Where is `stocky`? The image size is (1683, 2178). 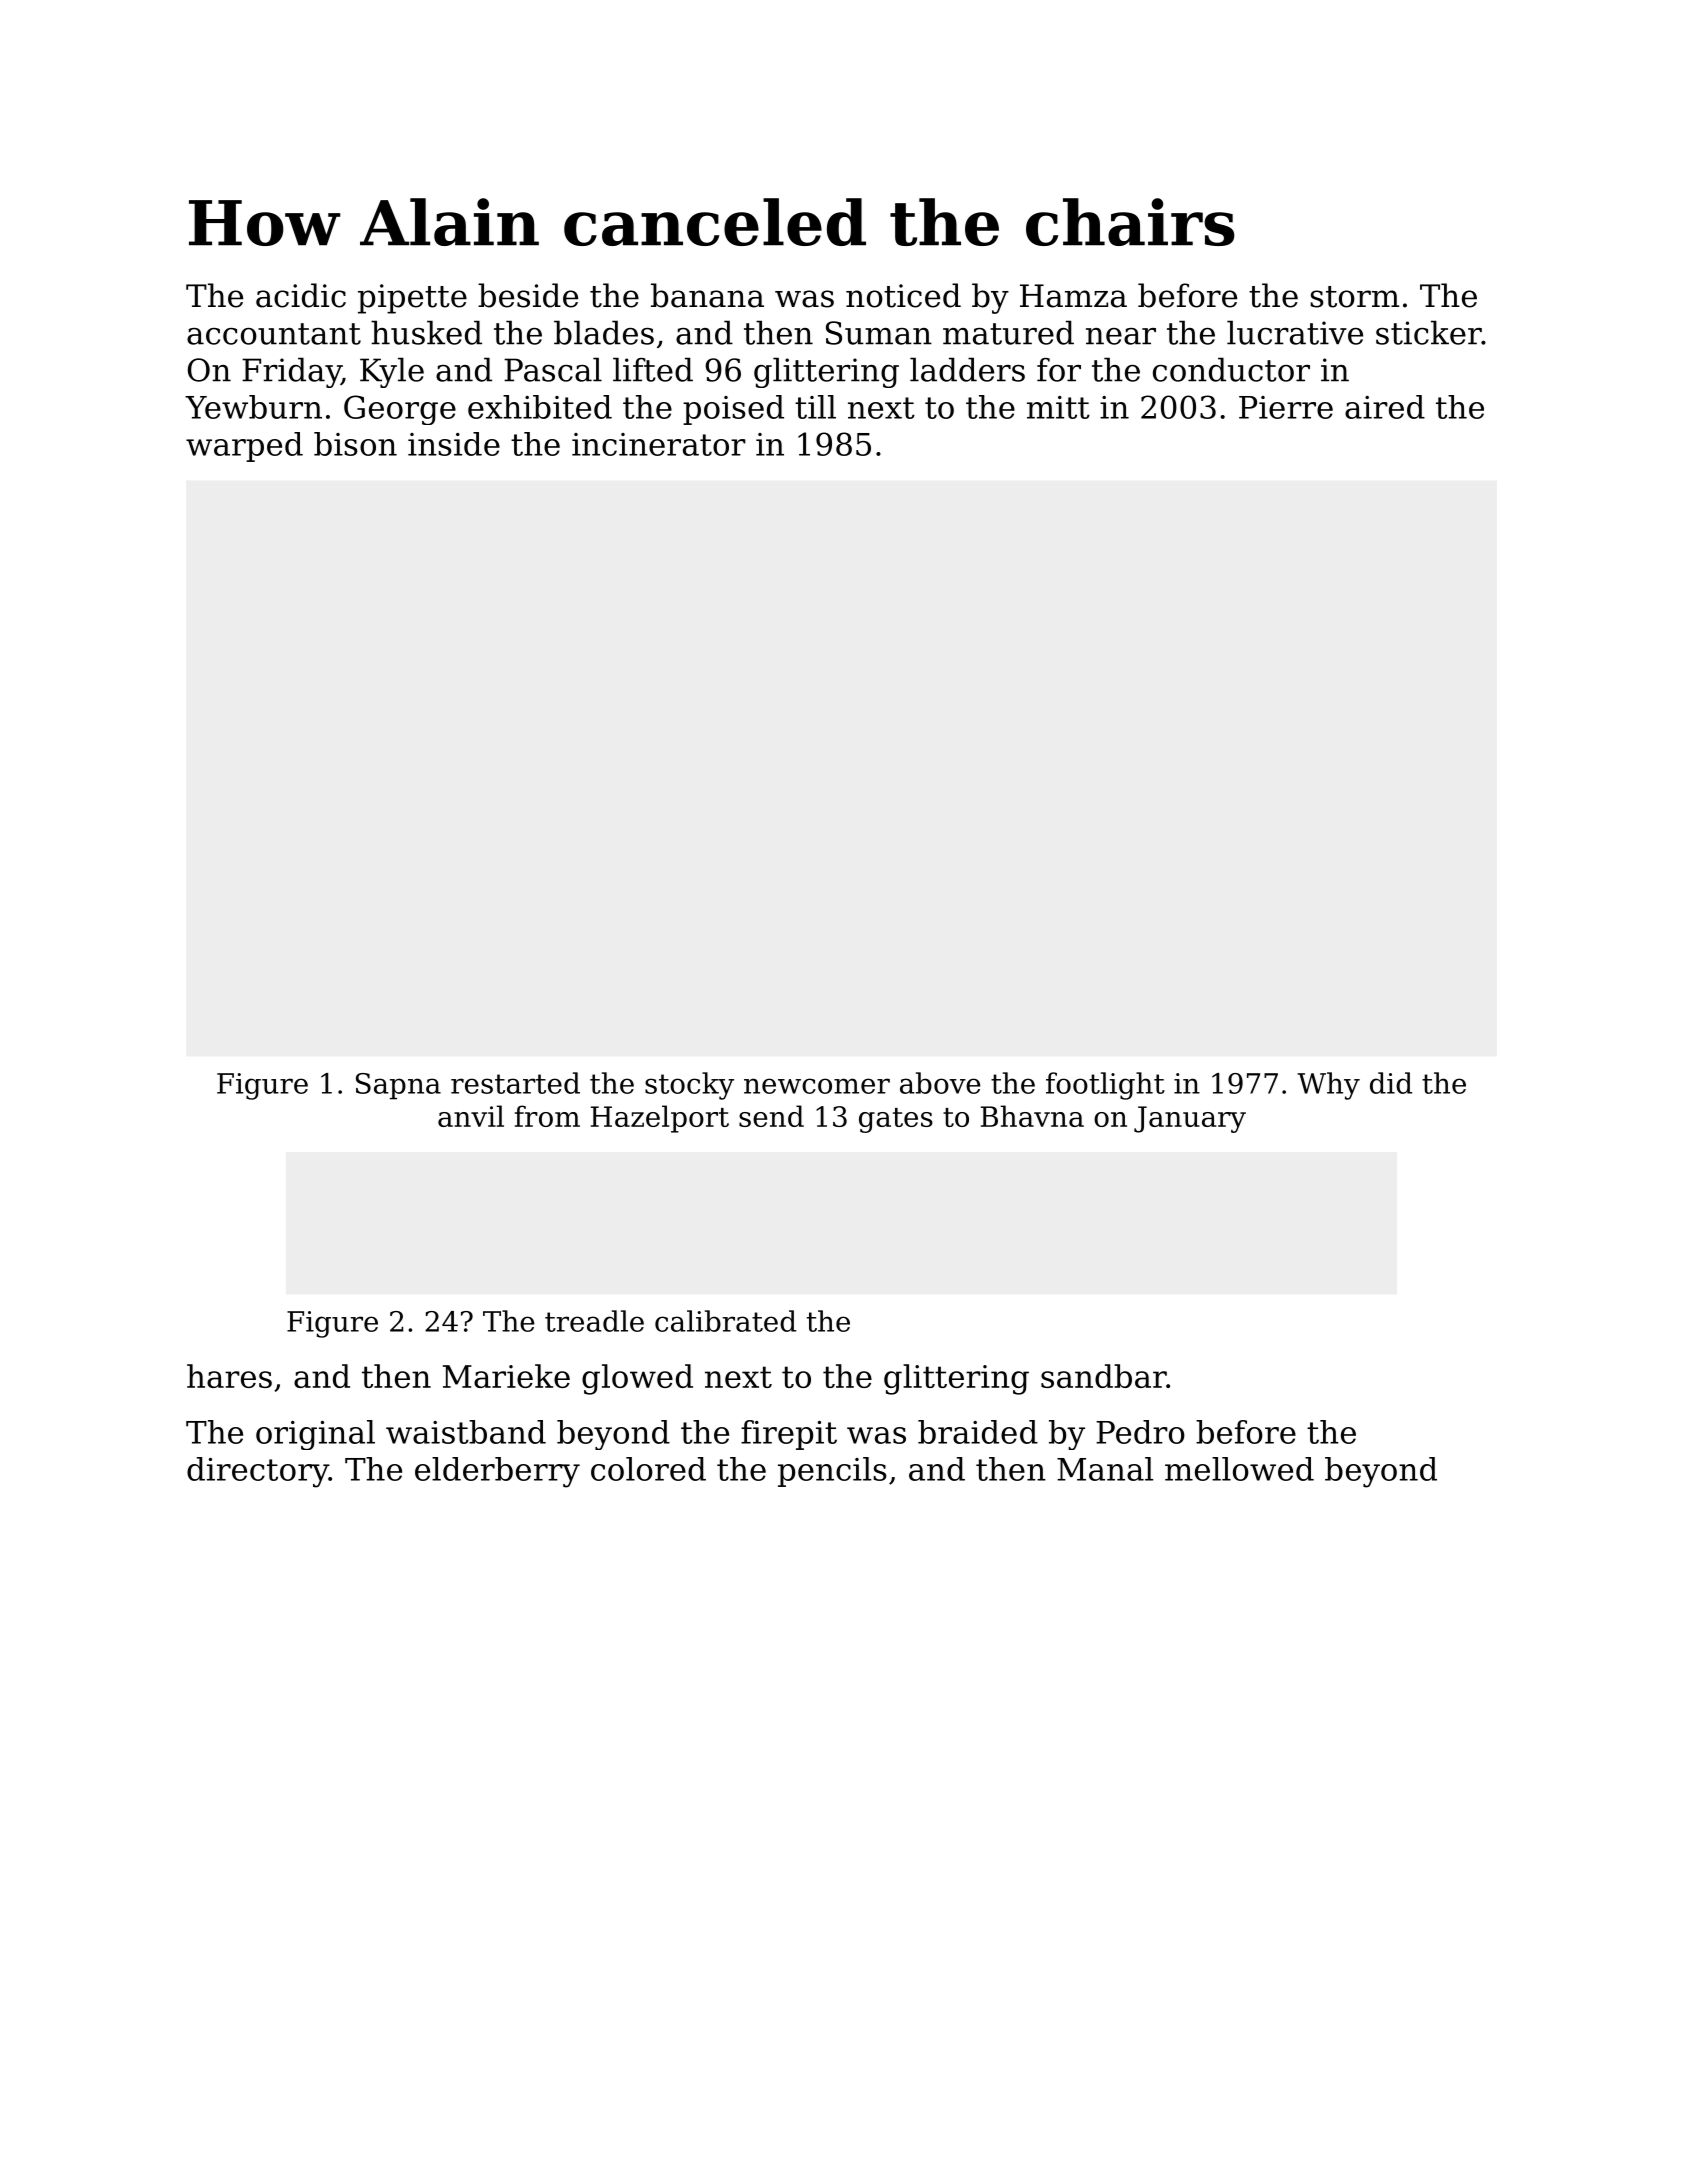
stocky is located at coordinates (689, 1086).
